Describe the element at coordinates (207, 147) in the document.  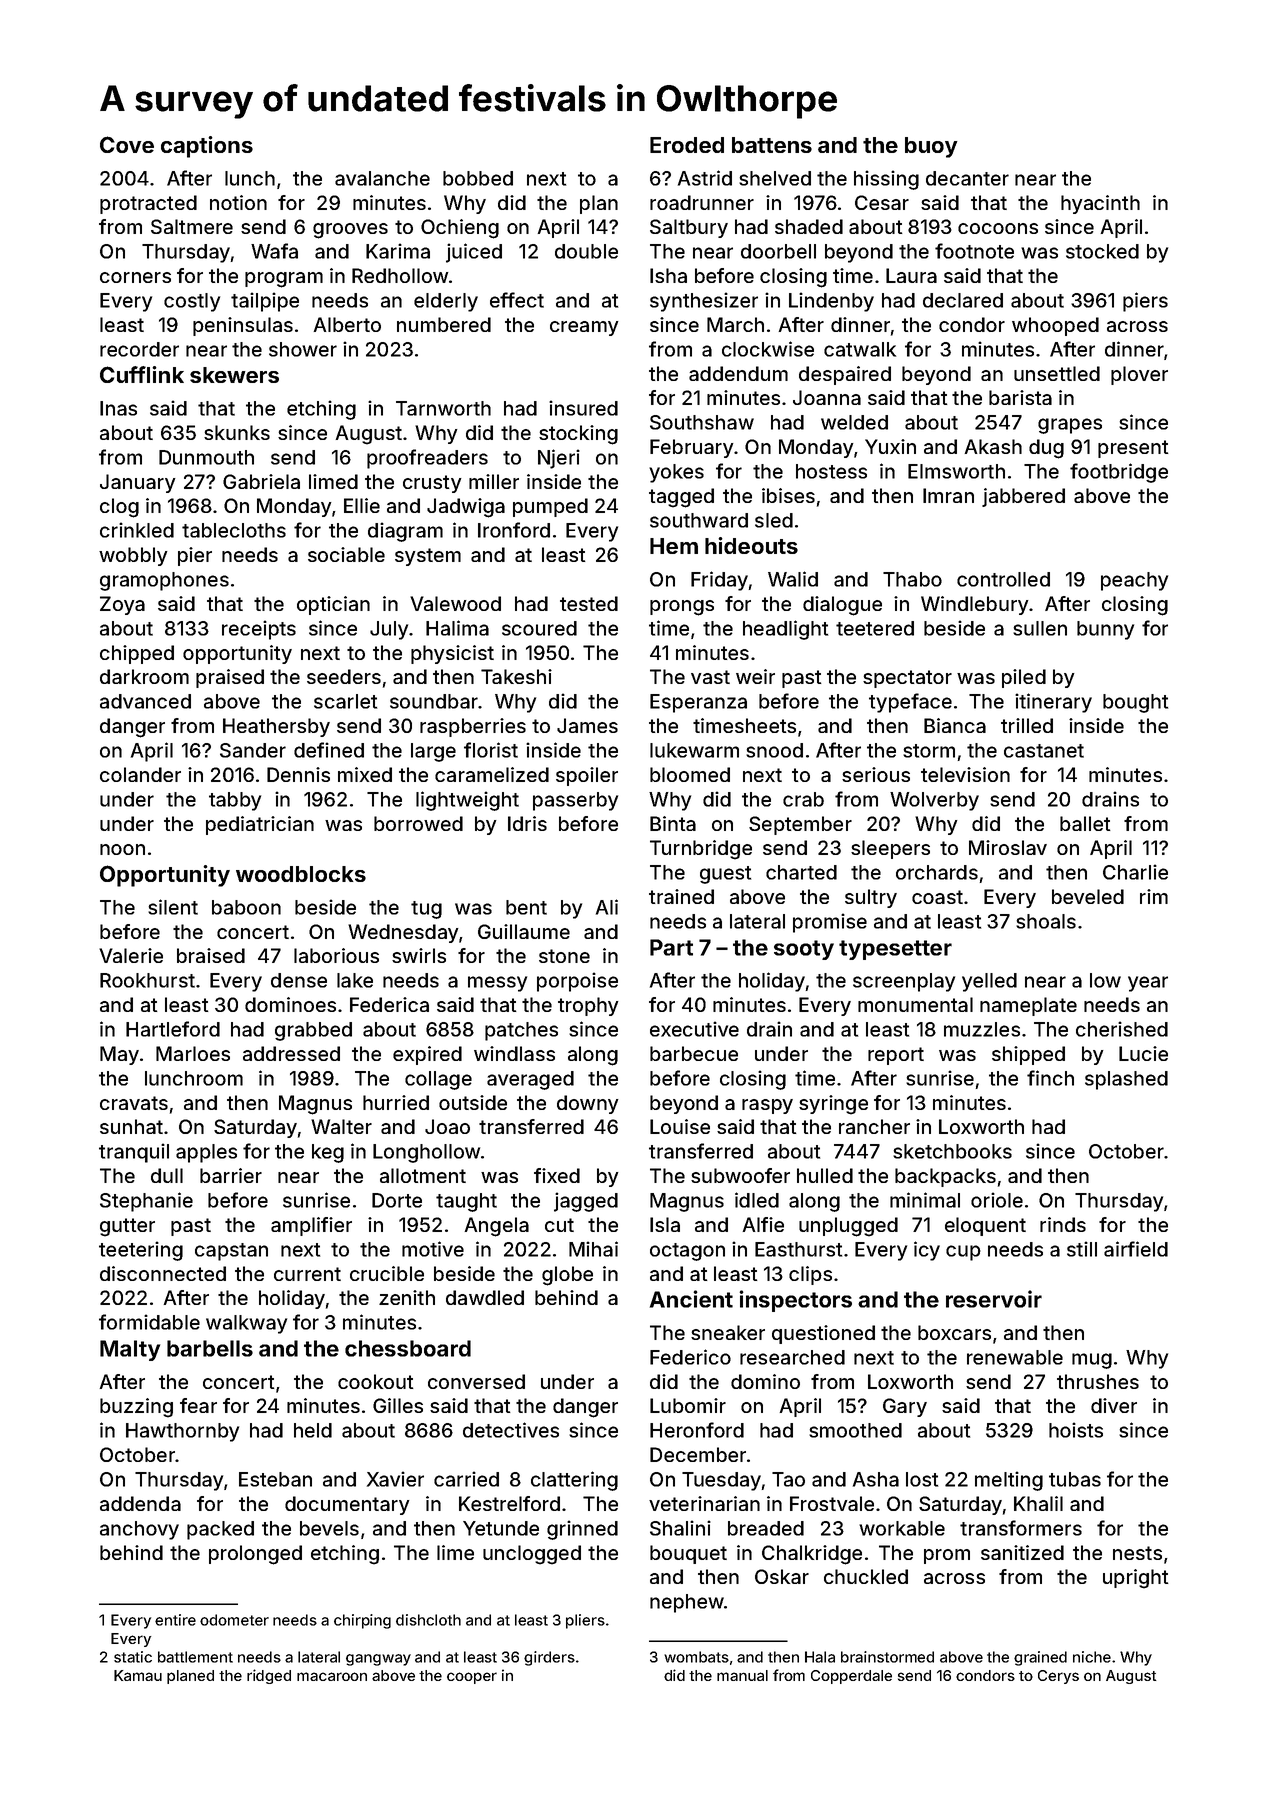
I see `captions` at that location.
